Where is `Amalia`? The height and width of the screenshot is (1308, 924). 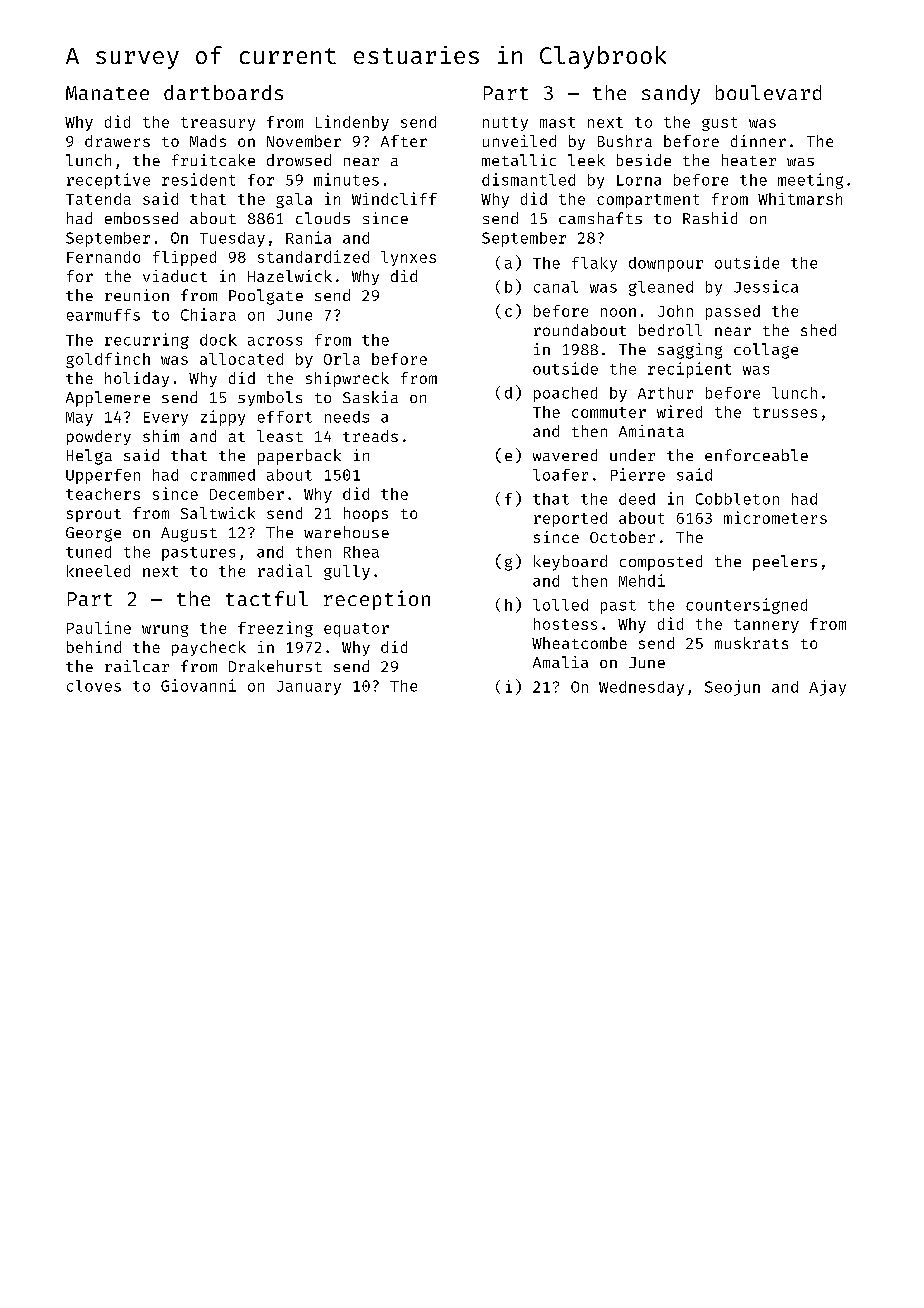
Amalia is located at coordinates (560, 662).
